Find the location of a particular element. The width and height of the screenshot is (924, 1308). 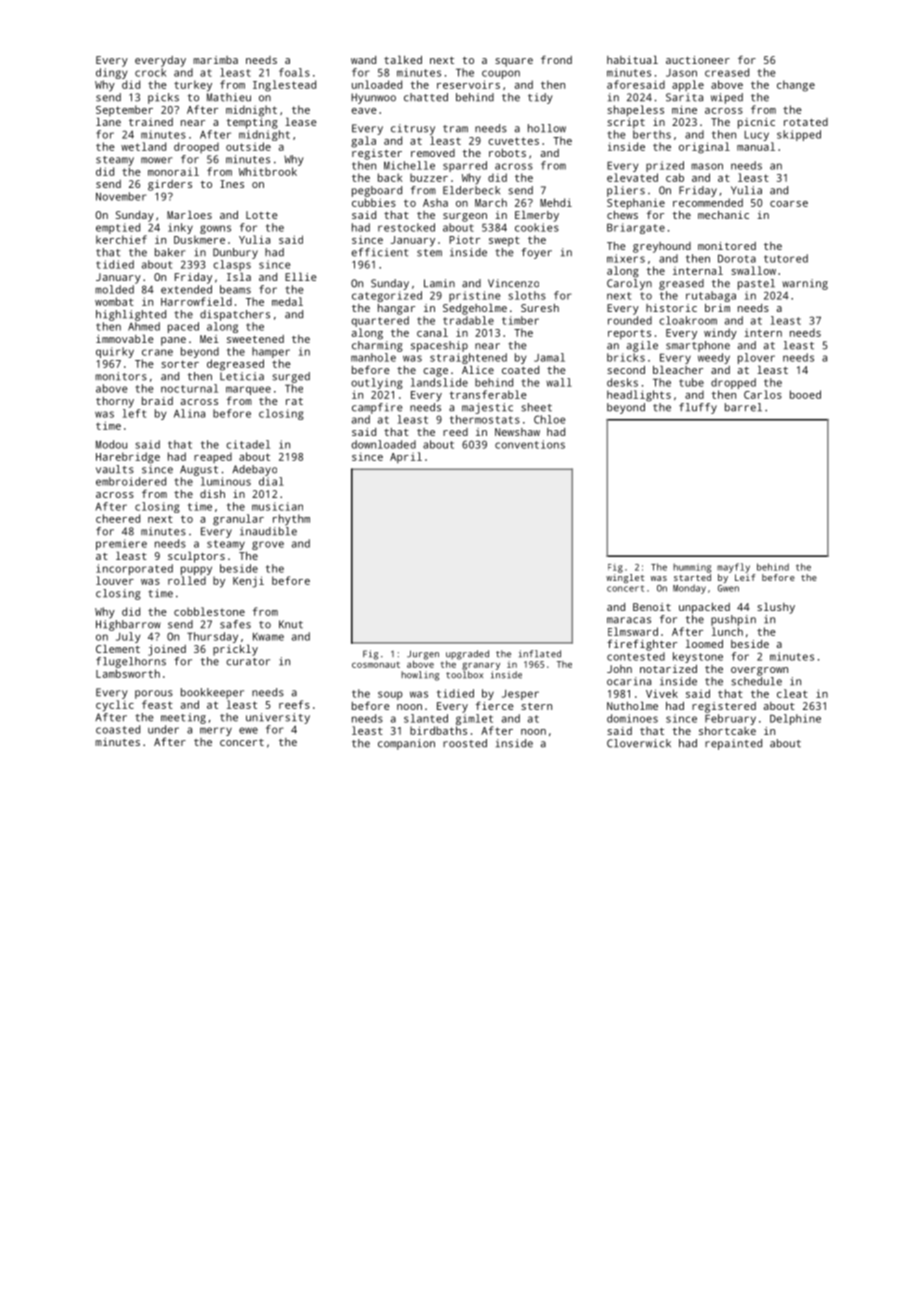

winglet is located at coordinates (625, 578).
